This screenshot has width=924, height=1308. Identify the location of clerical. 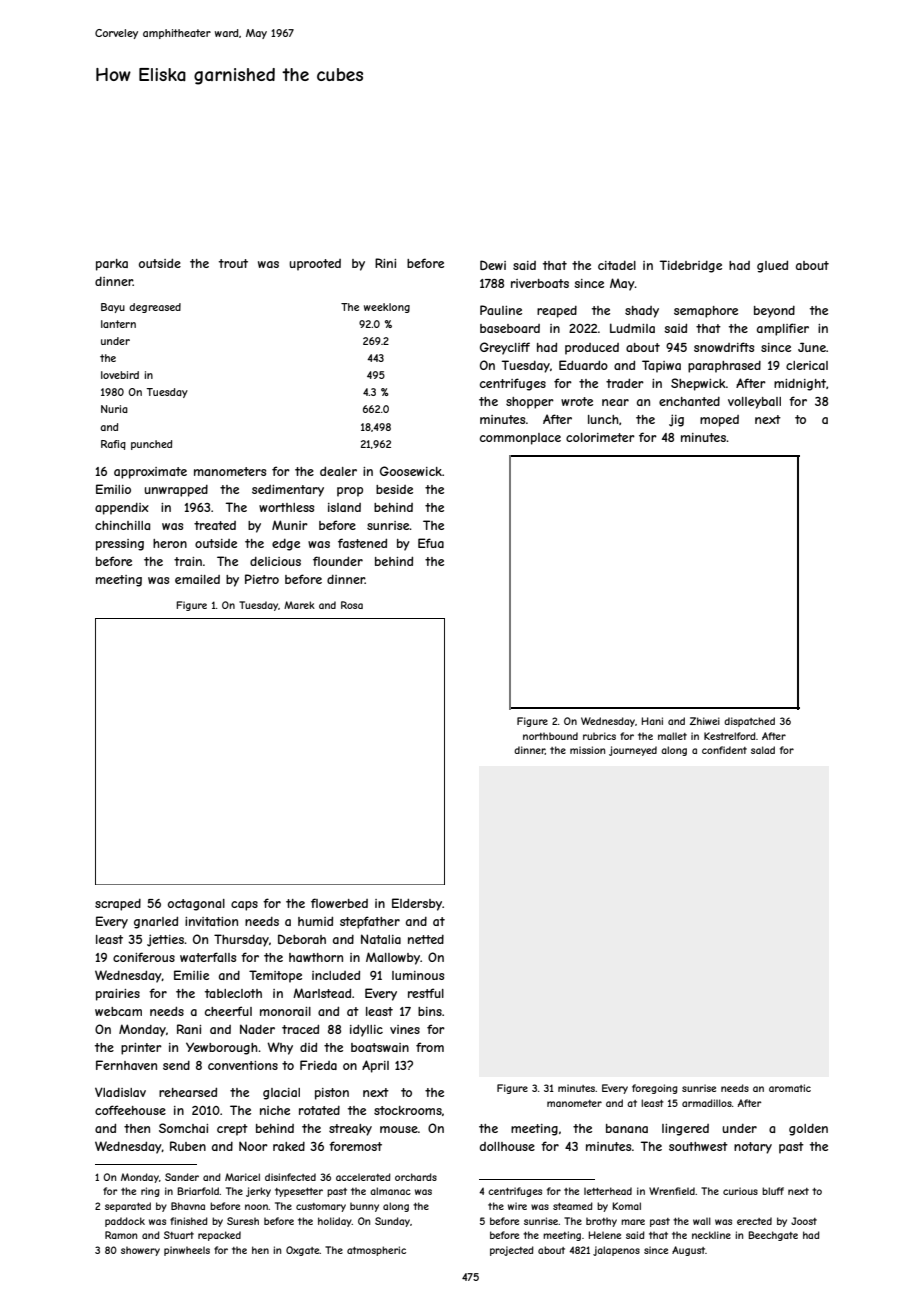
(807, 365).
